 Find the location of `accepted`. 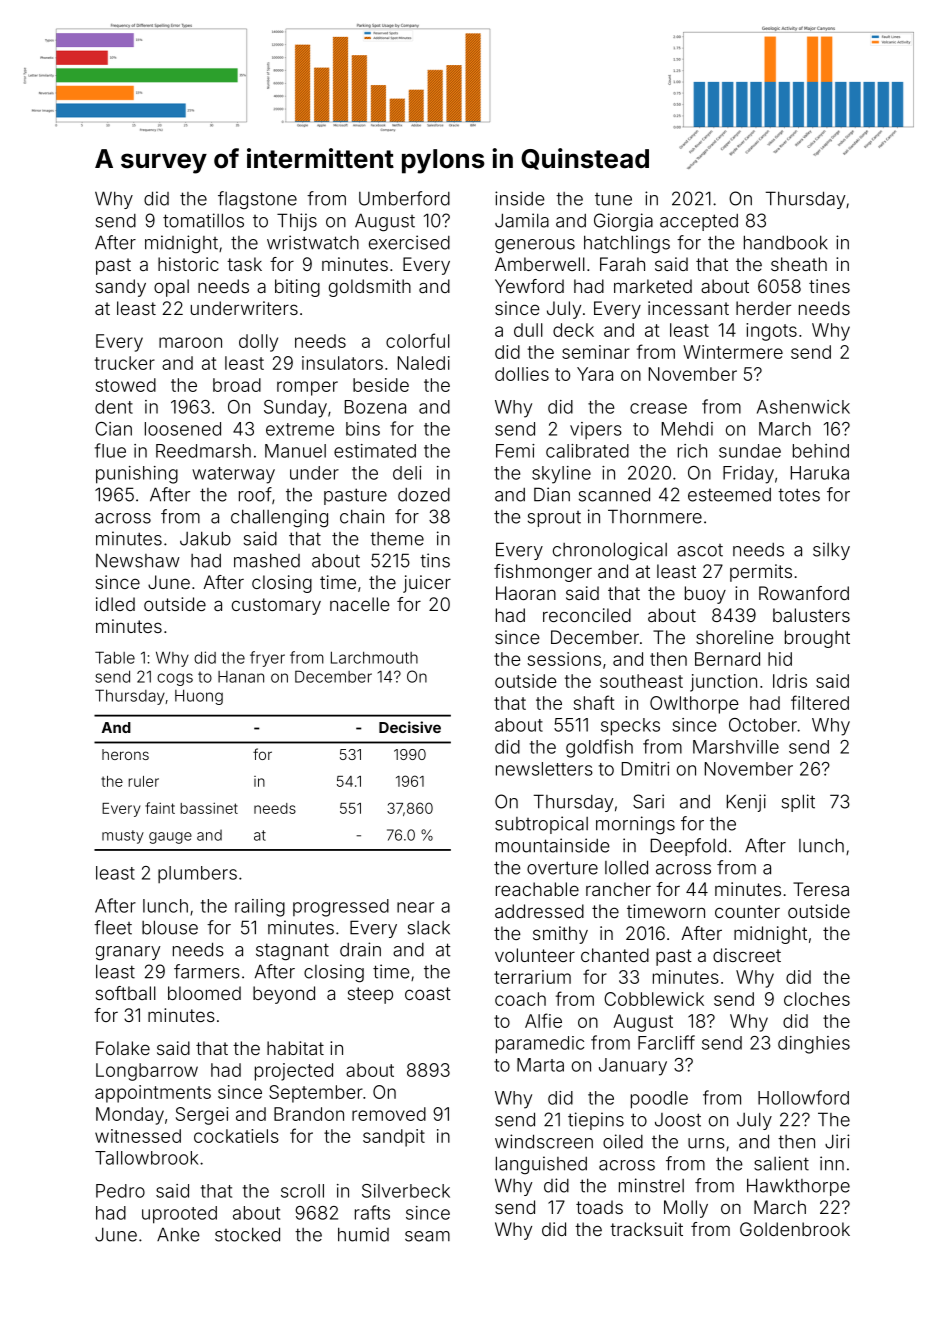

accepted is located at coordinates (699, 222).
